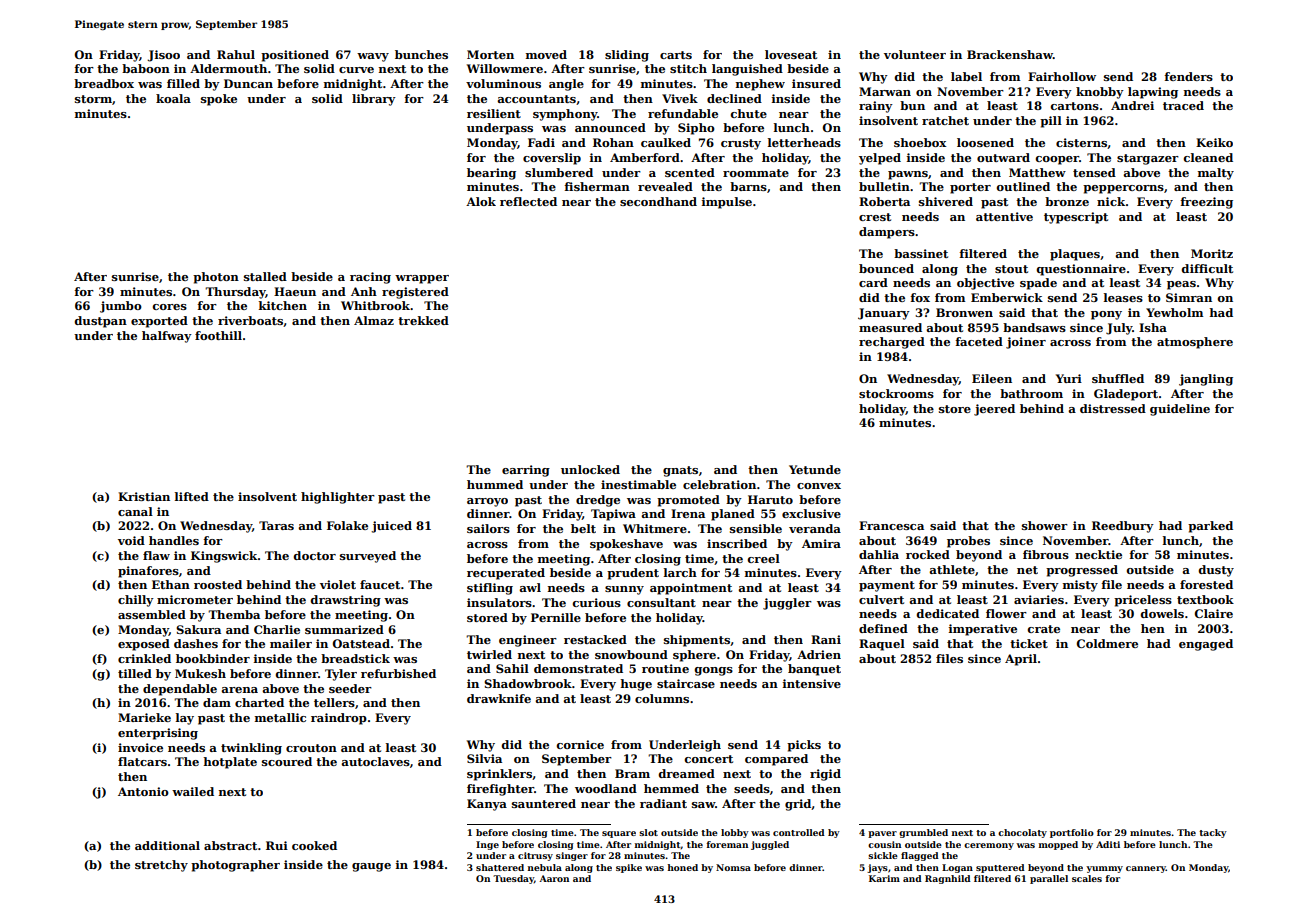 The width and height of the screenshot is (1308, 924). What do you see at coordinates (1206, 645) in the screenshot?
I see `engaged` at bounding box center [1206, 645].
